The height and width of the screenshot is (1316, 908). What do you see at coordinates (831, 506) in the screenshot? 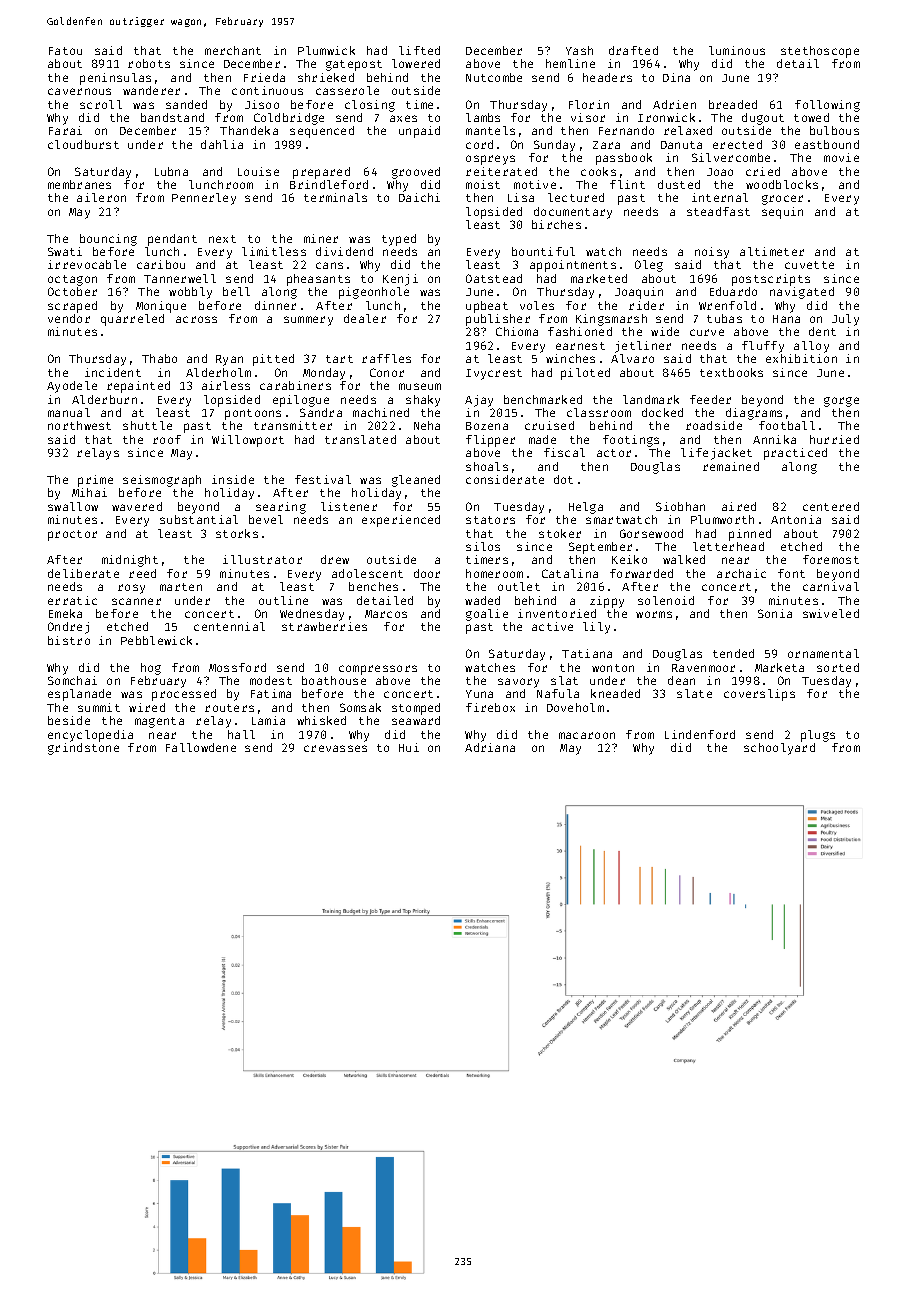
I see `centered` at bounding box center [831, 506].
